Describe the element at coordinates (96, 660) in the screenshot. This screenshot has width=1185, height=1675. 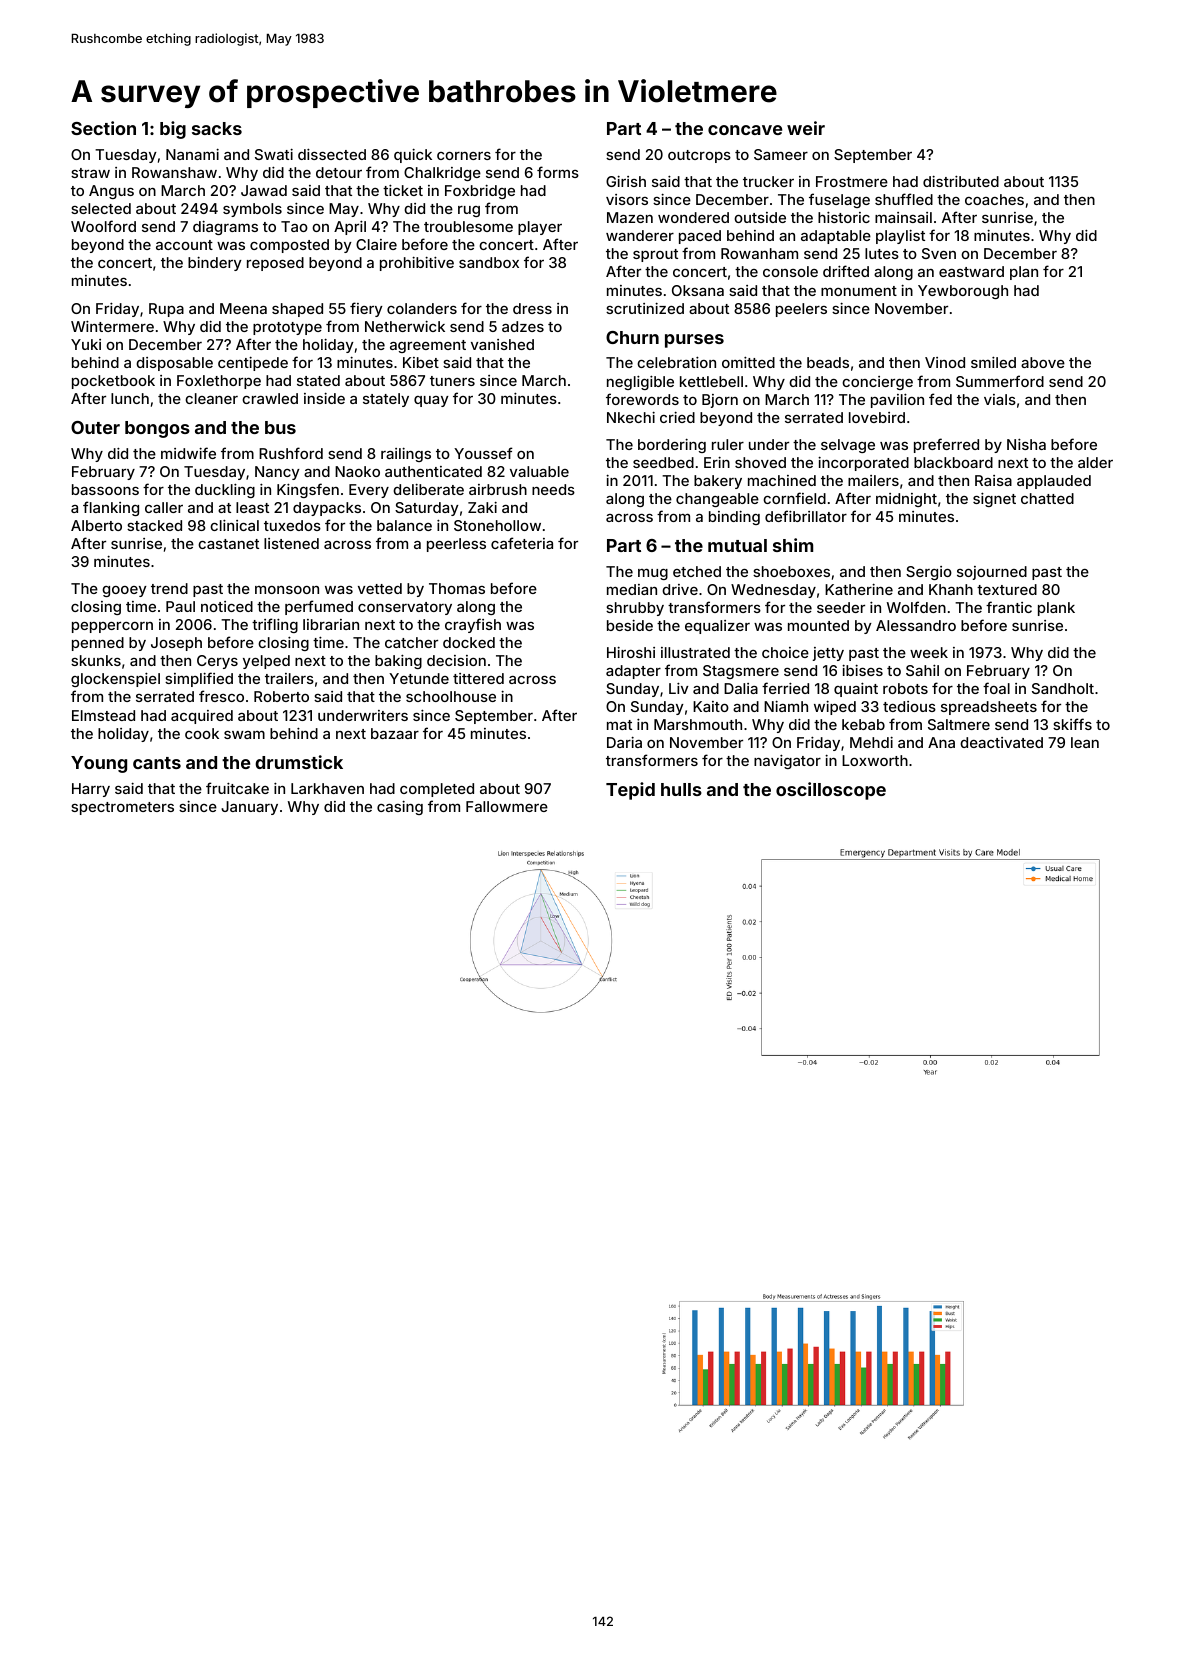
I see `skunks` at that location.
